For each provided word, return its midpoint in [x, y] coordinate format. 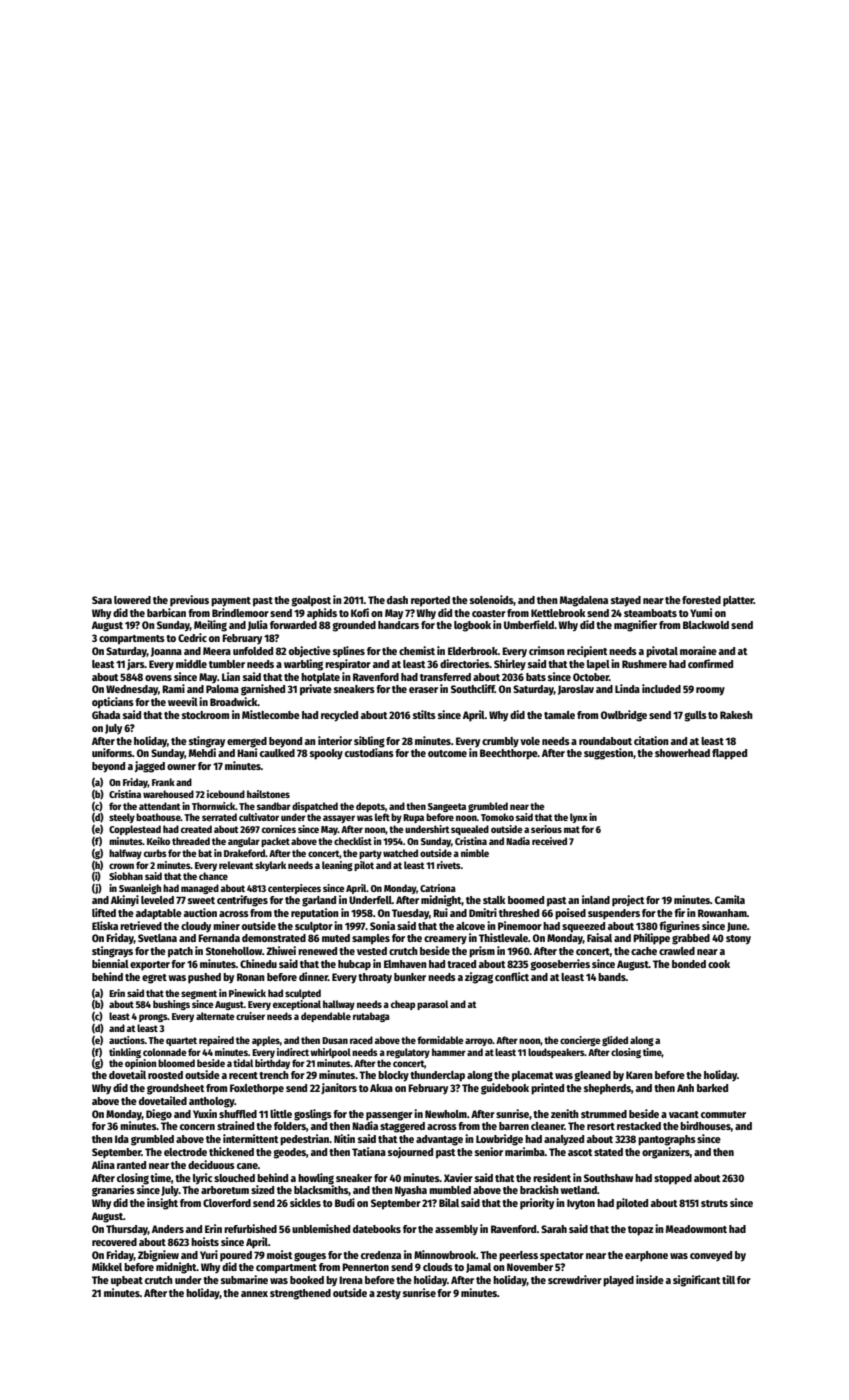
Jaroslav [576, 690]
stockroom [205, 715]
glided [615, 1041]
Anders [168, 1229]
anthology [212, 1102]
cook [719, 964]
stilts [424, 714]
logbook [472, 626]
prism [482, 952]
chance [213, 876]
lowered [132, 600]
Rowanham [722, 913]
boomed [526, 900]
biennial [110, 963]
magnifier [635, 626]
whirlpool [330, 1053]
